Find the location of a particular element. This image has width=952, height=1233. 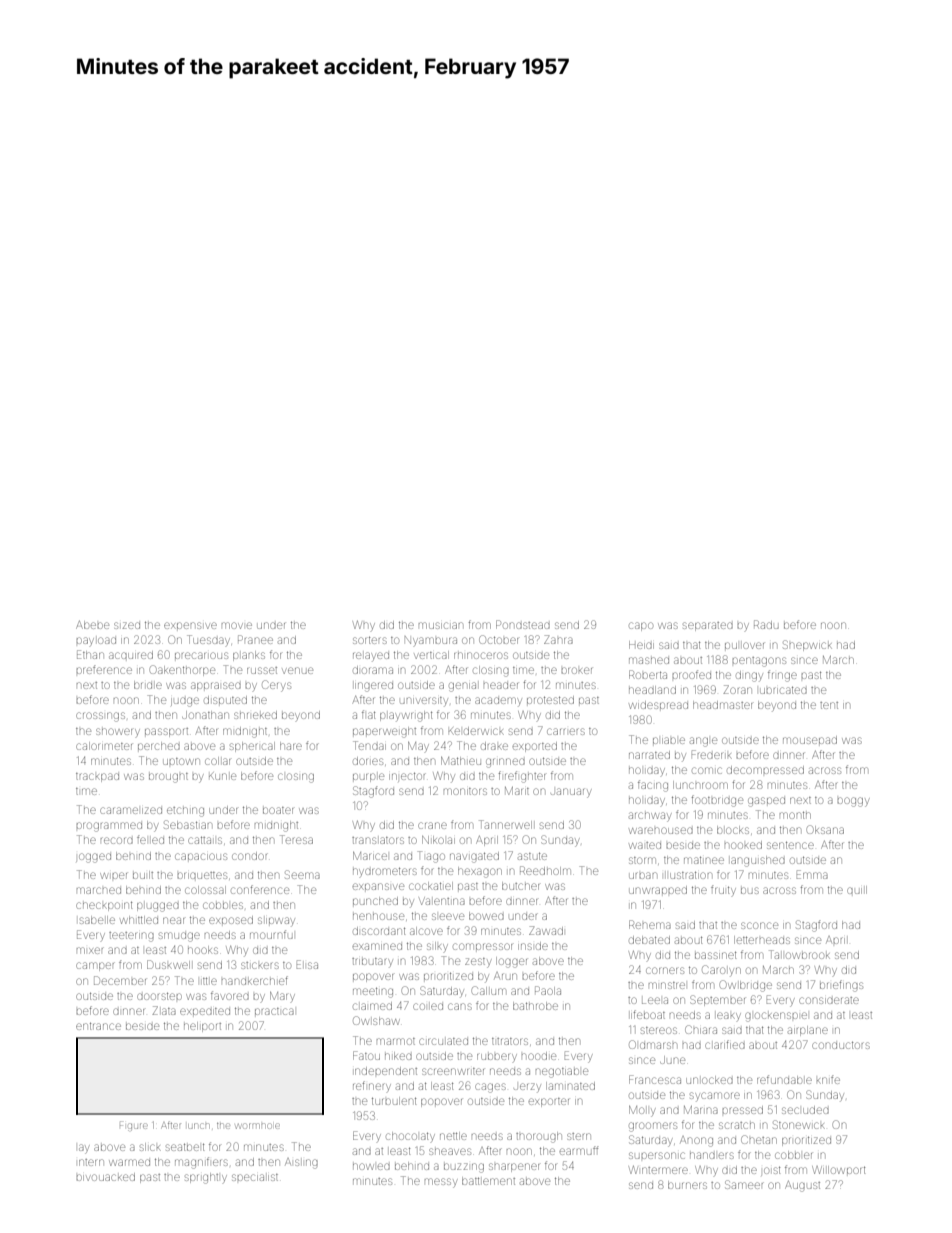

briefings is located at coordinates (841, 986).
